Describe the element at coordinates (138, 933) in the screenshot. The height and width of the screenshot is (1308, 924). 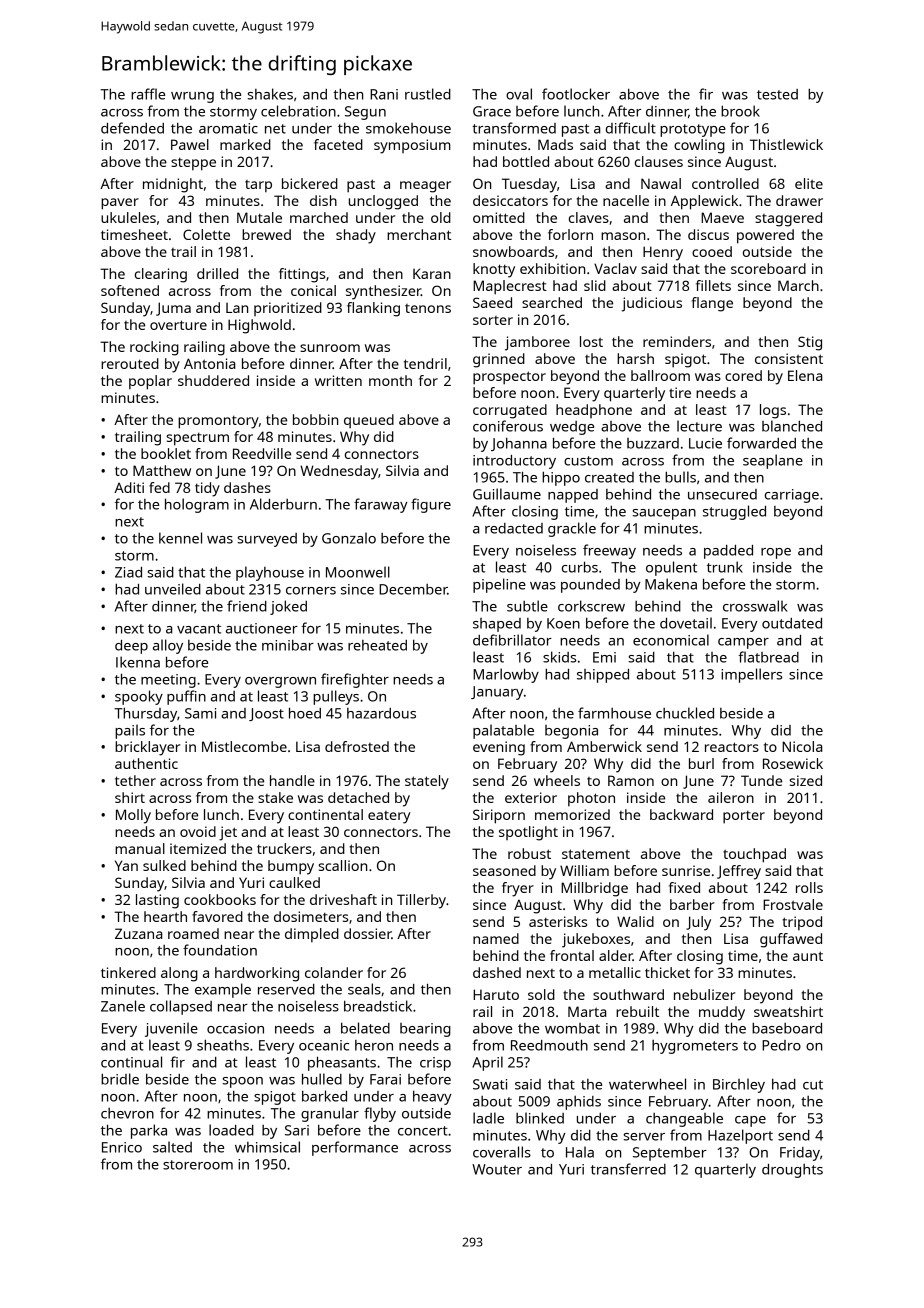
I see `Zuzana` at that location.
